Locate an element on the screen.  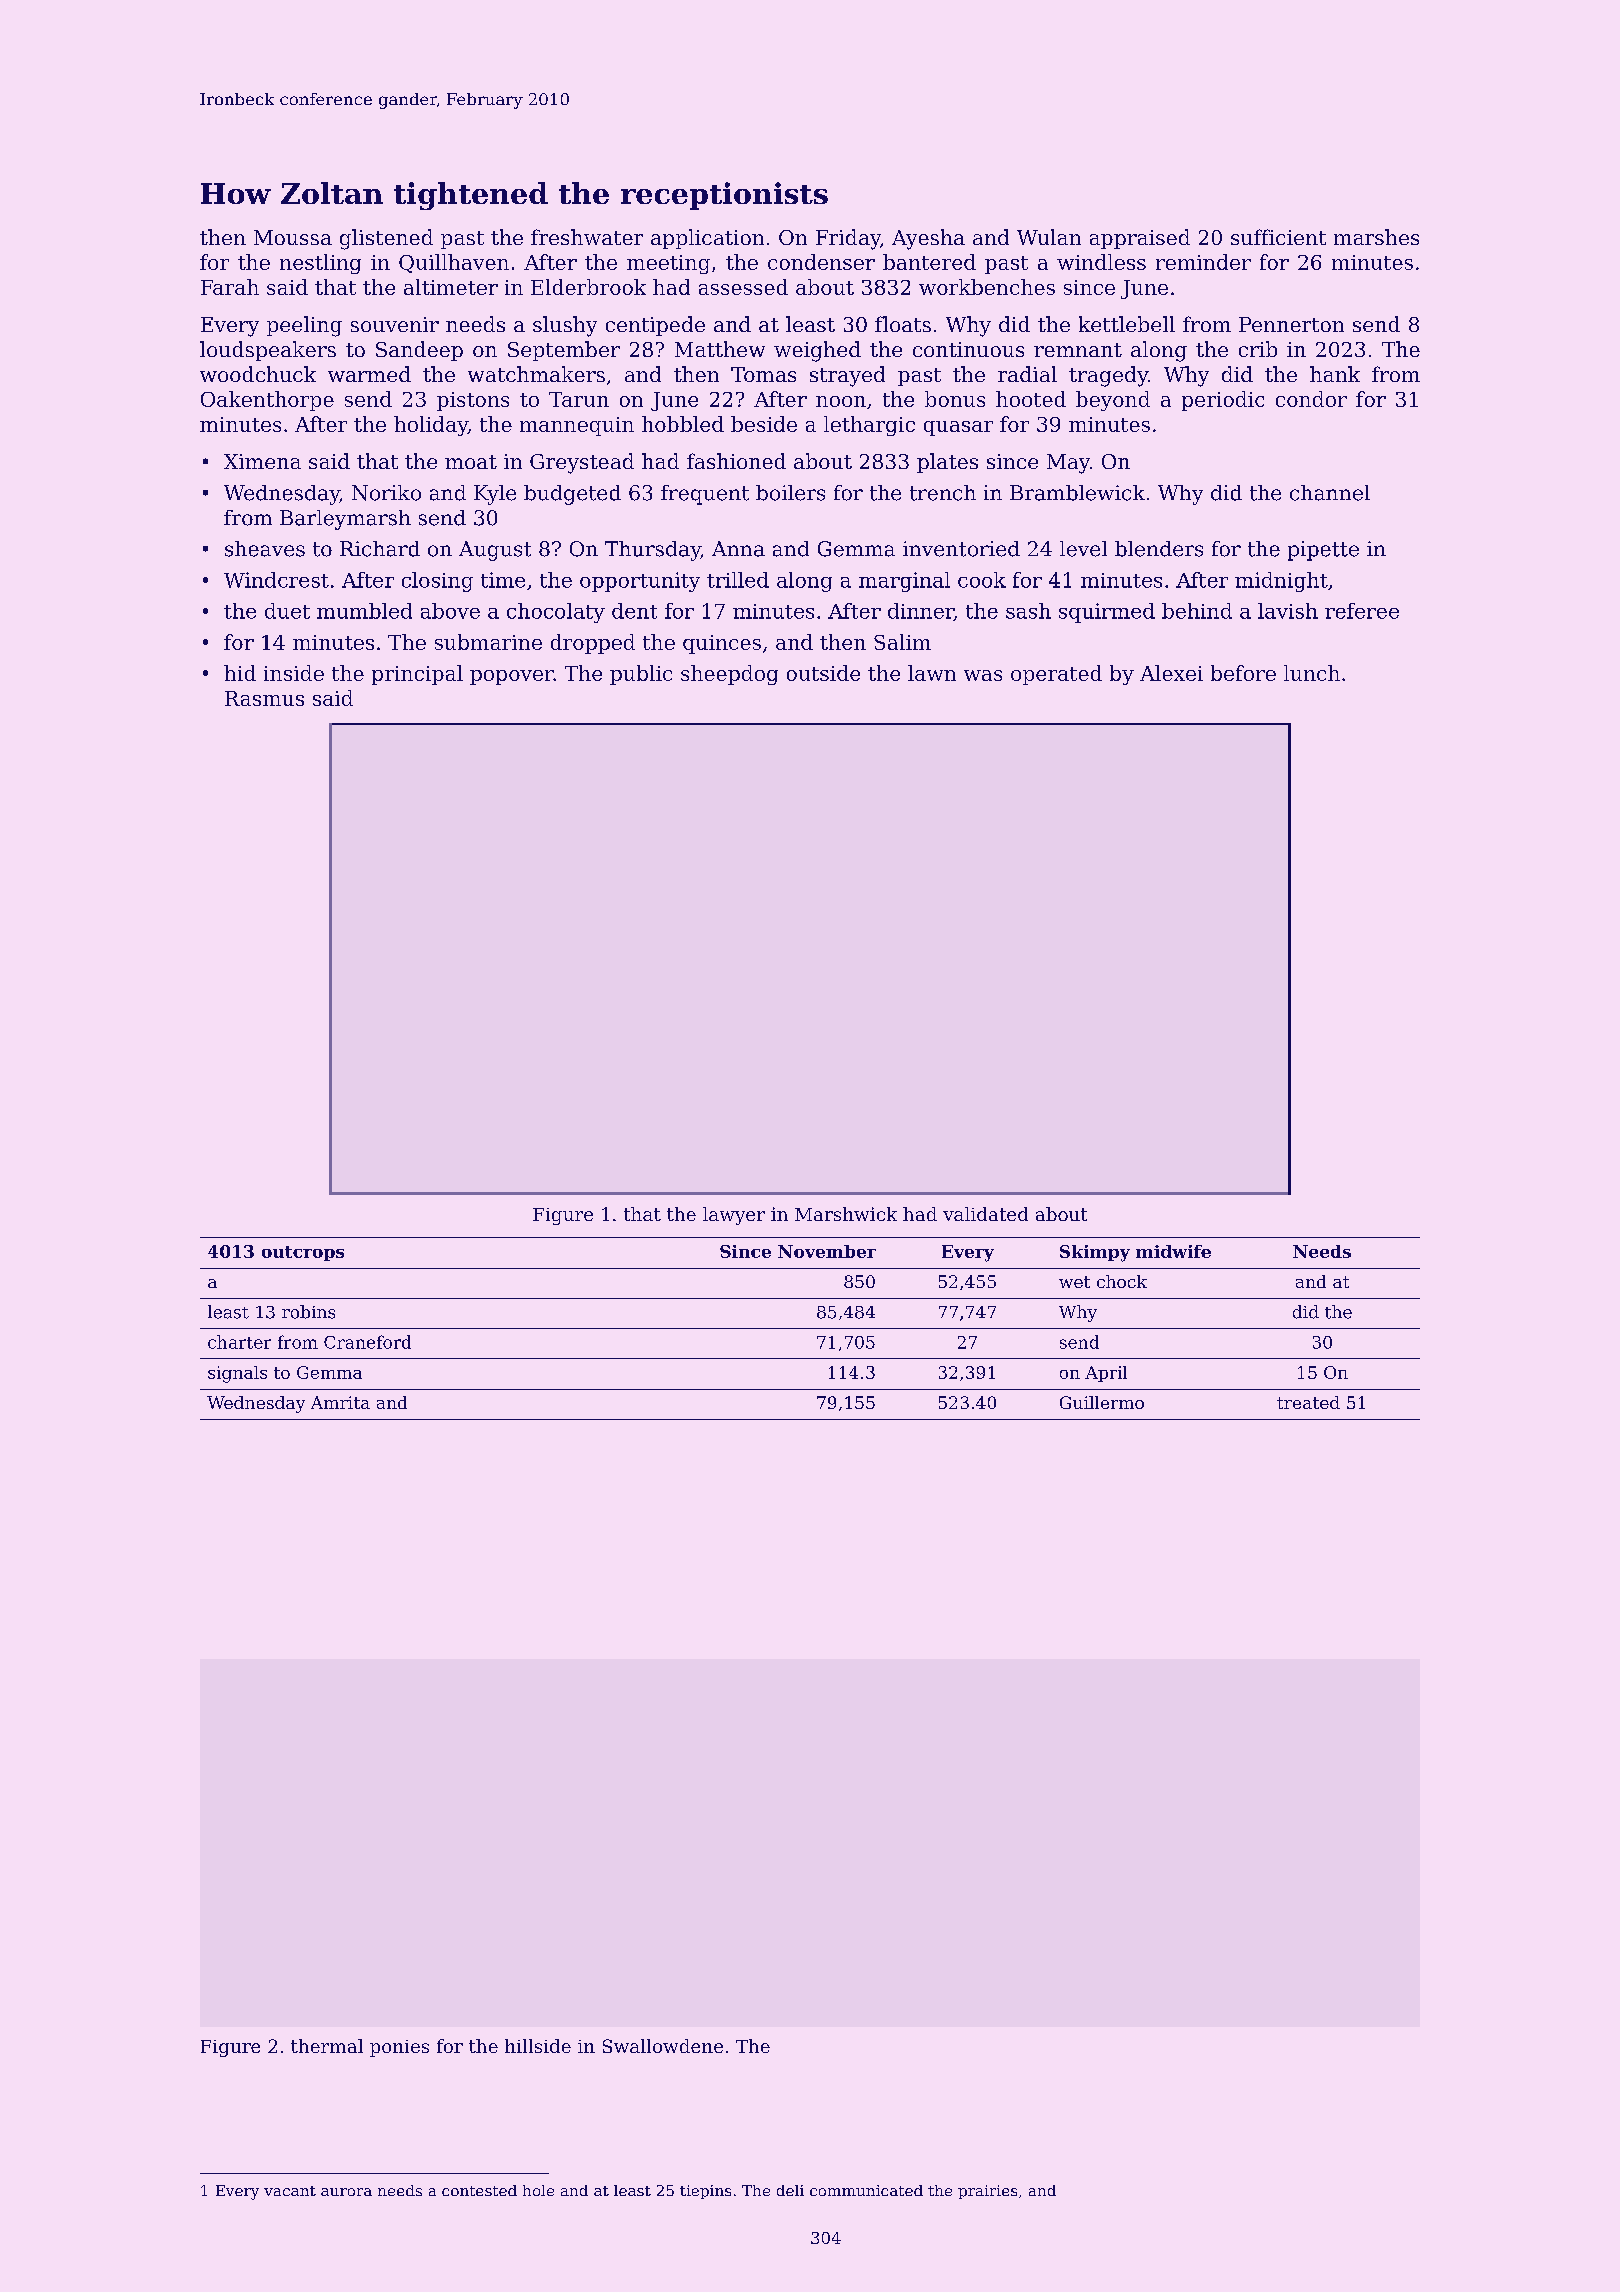
warmed is located at coordinates (369, 374).
